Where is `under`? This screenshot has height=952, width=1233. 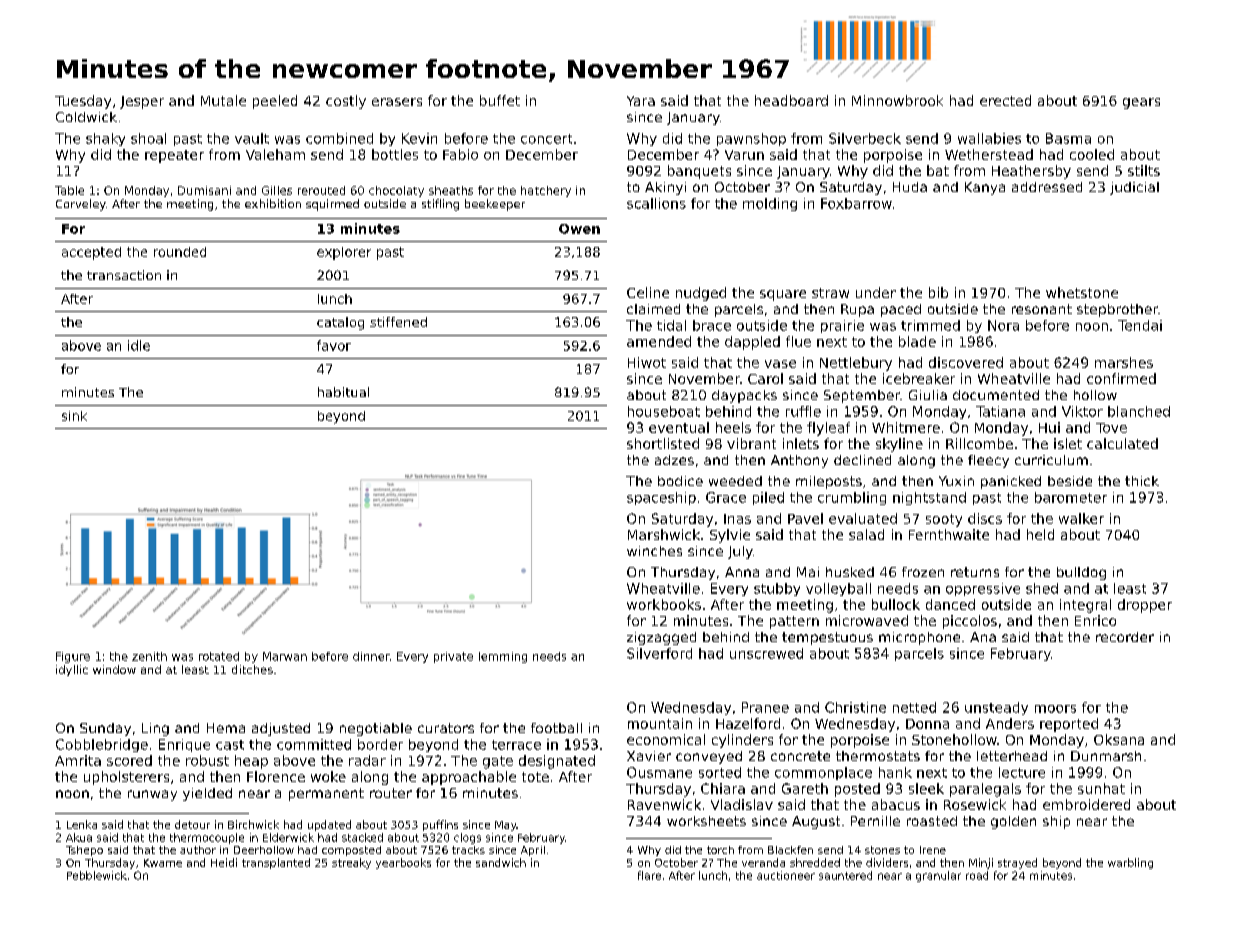
under is located at coordinates (876, 292).
